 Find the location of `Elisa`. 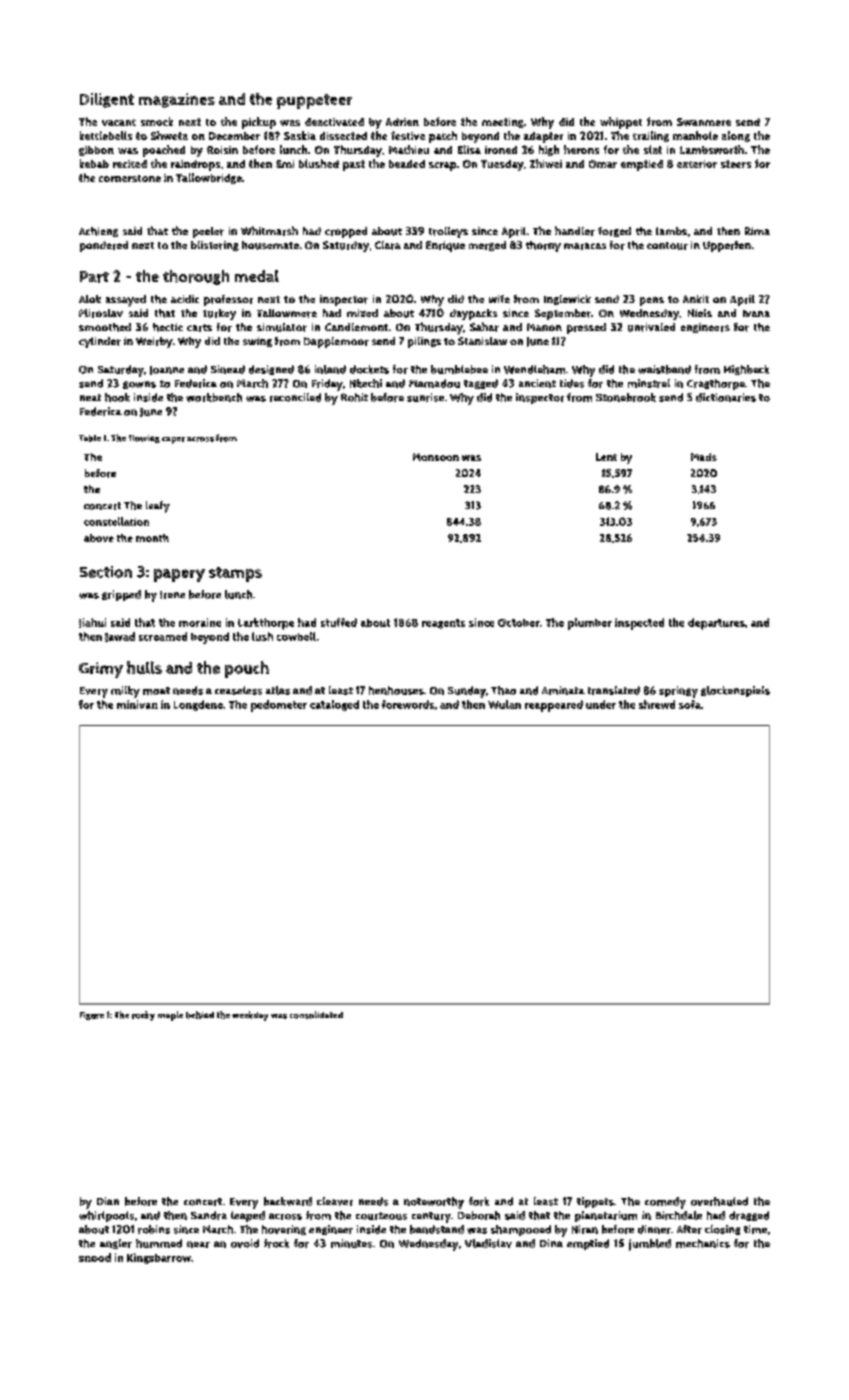

Elisa is located at coordinates (469, 149).
